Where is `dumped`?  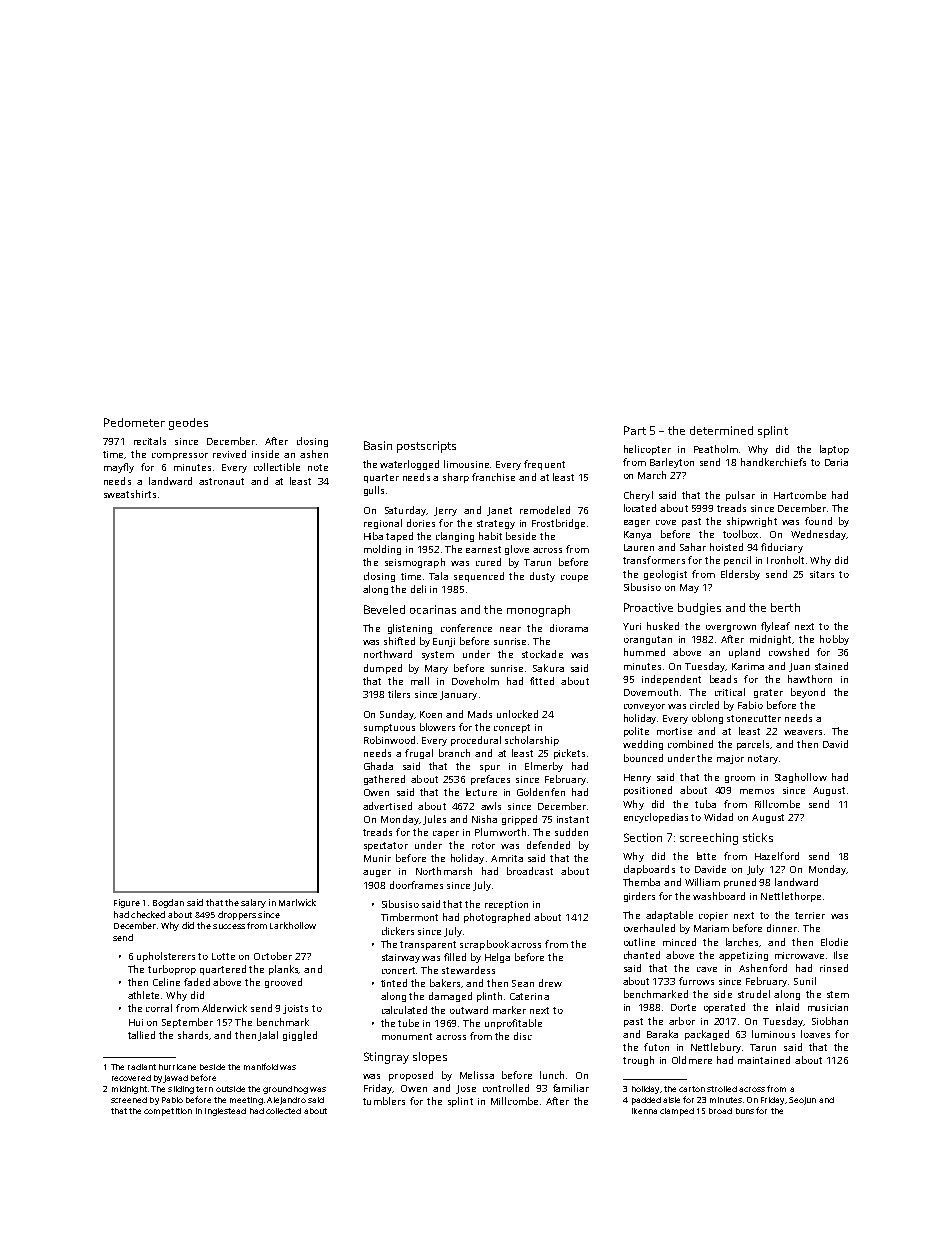 dumped is located at coordinates (383, 669).
